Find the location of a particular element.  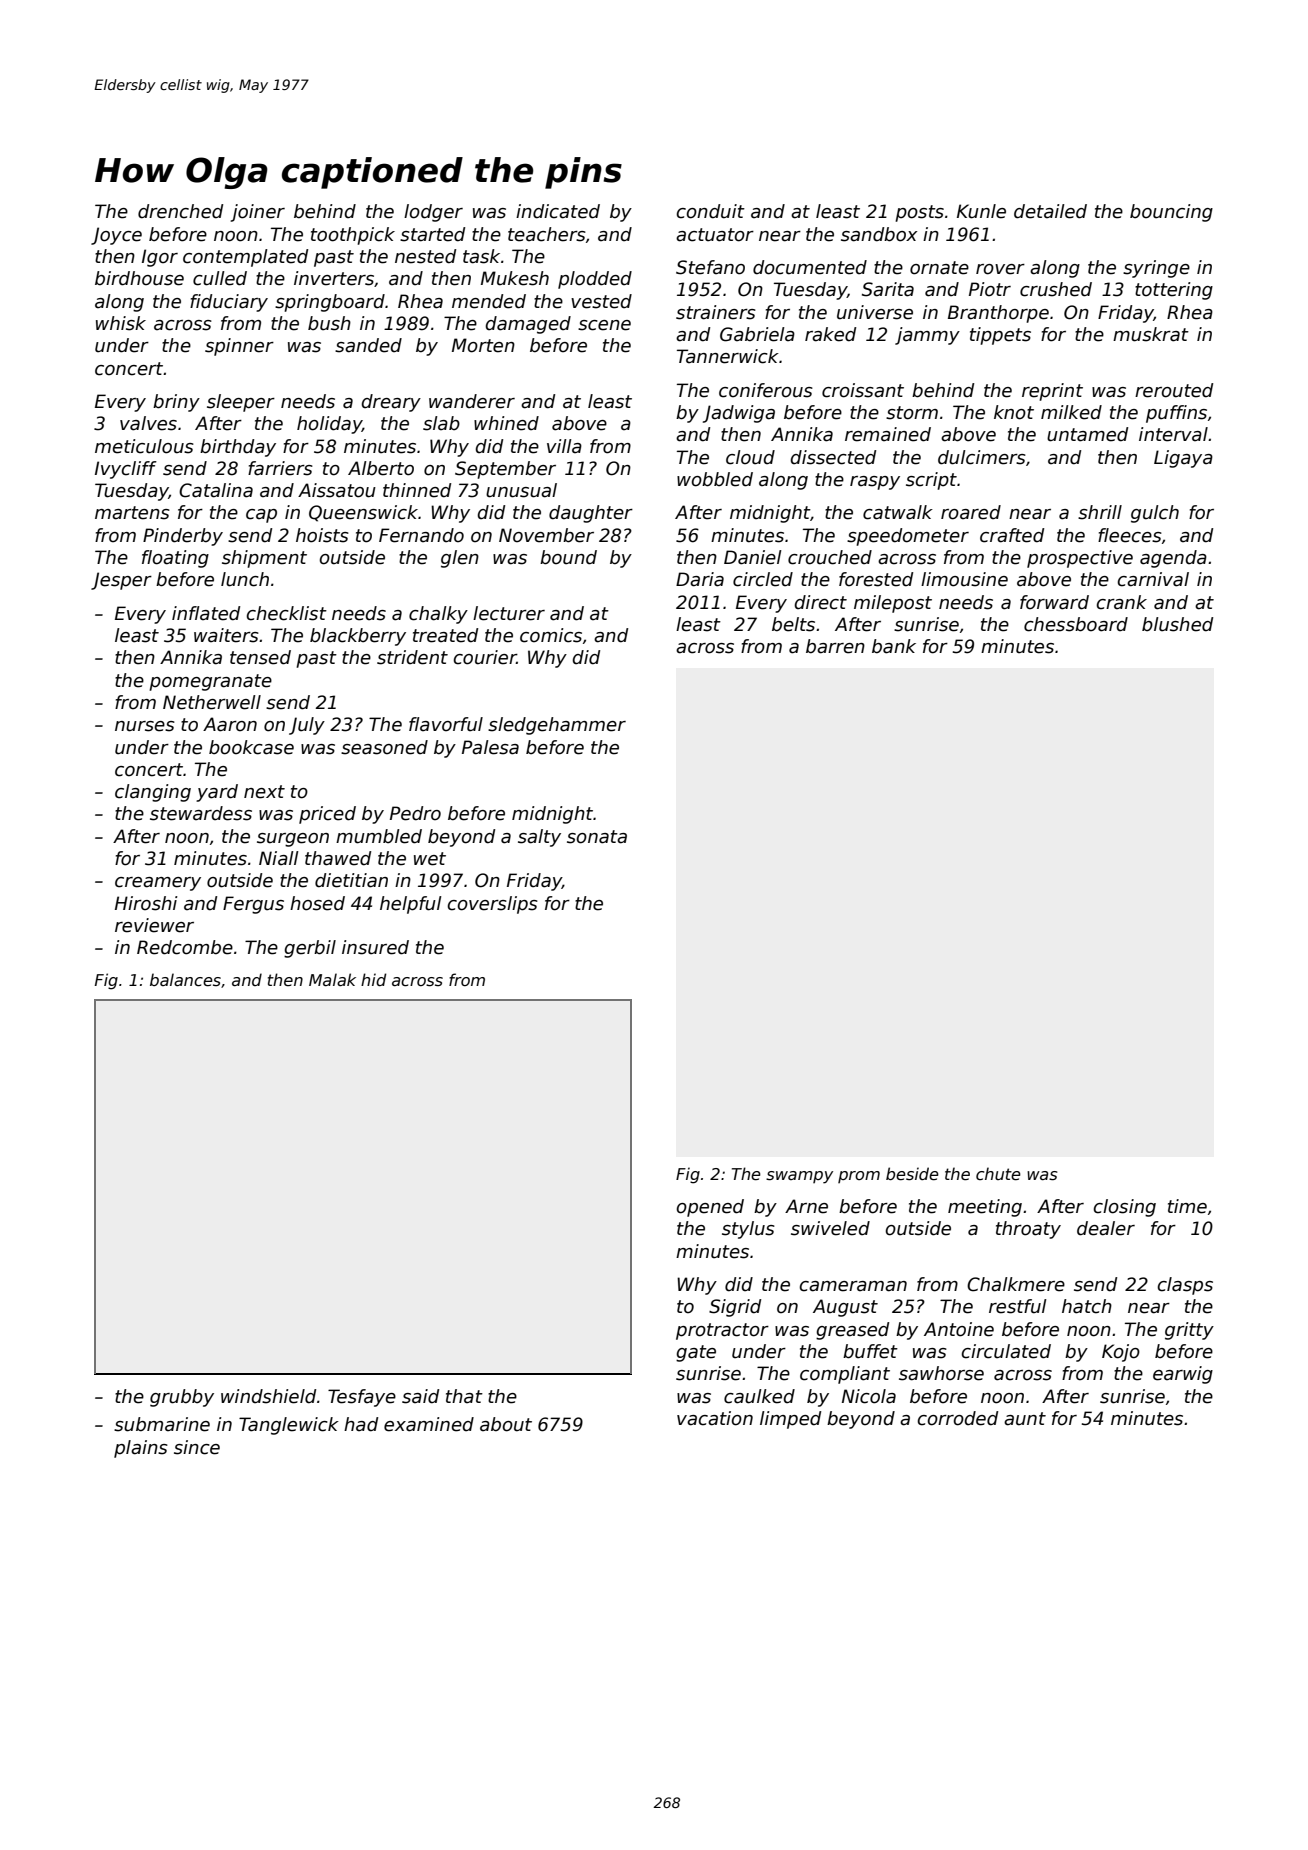

Aissatou is located at coordinates (337, 490).
